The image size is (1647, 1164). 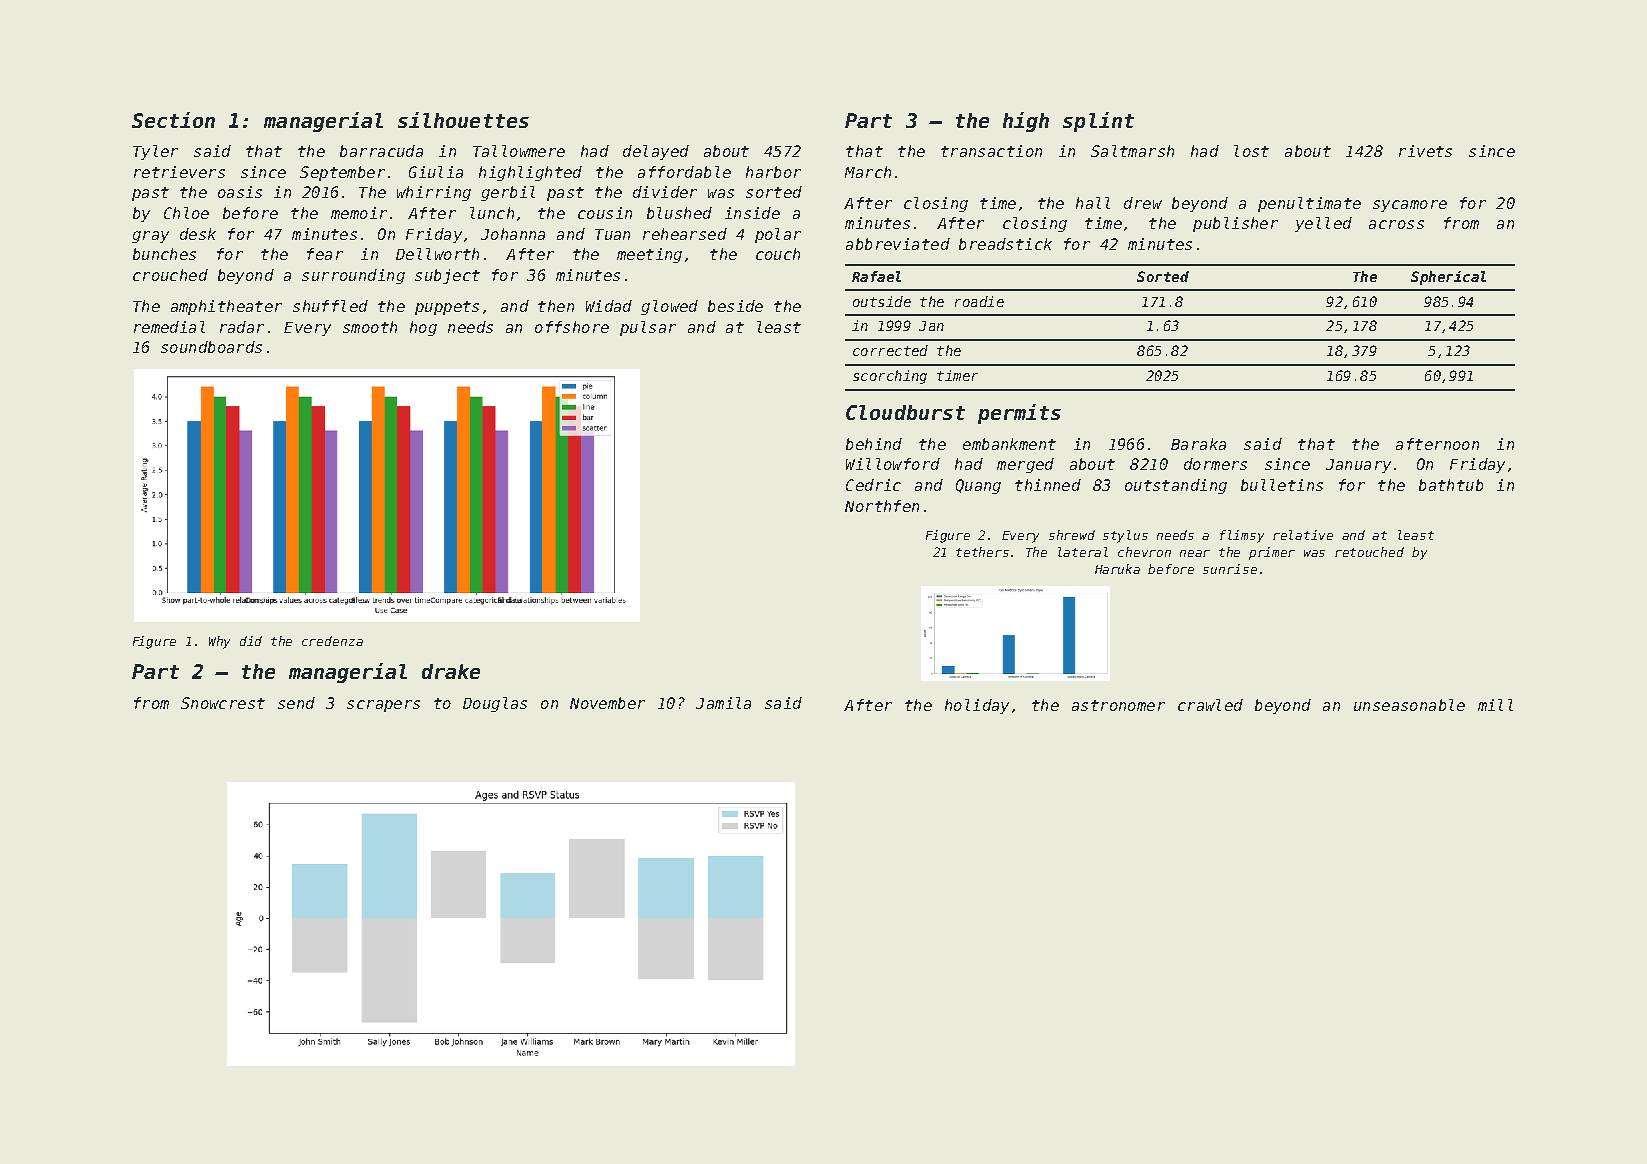 I want to click on scorching, so click(x=890, y=377).
